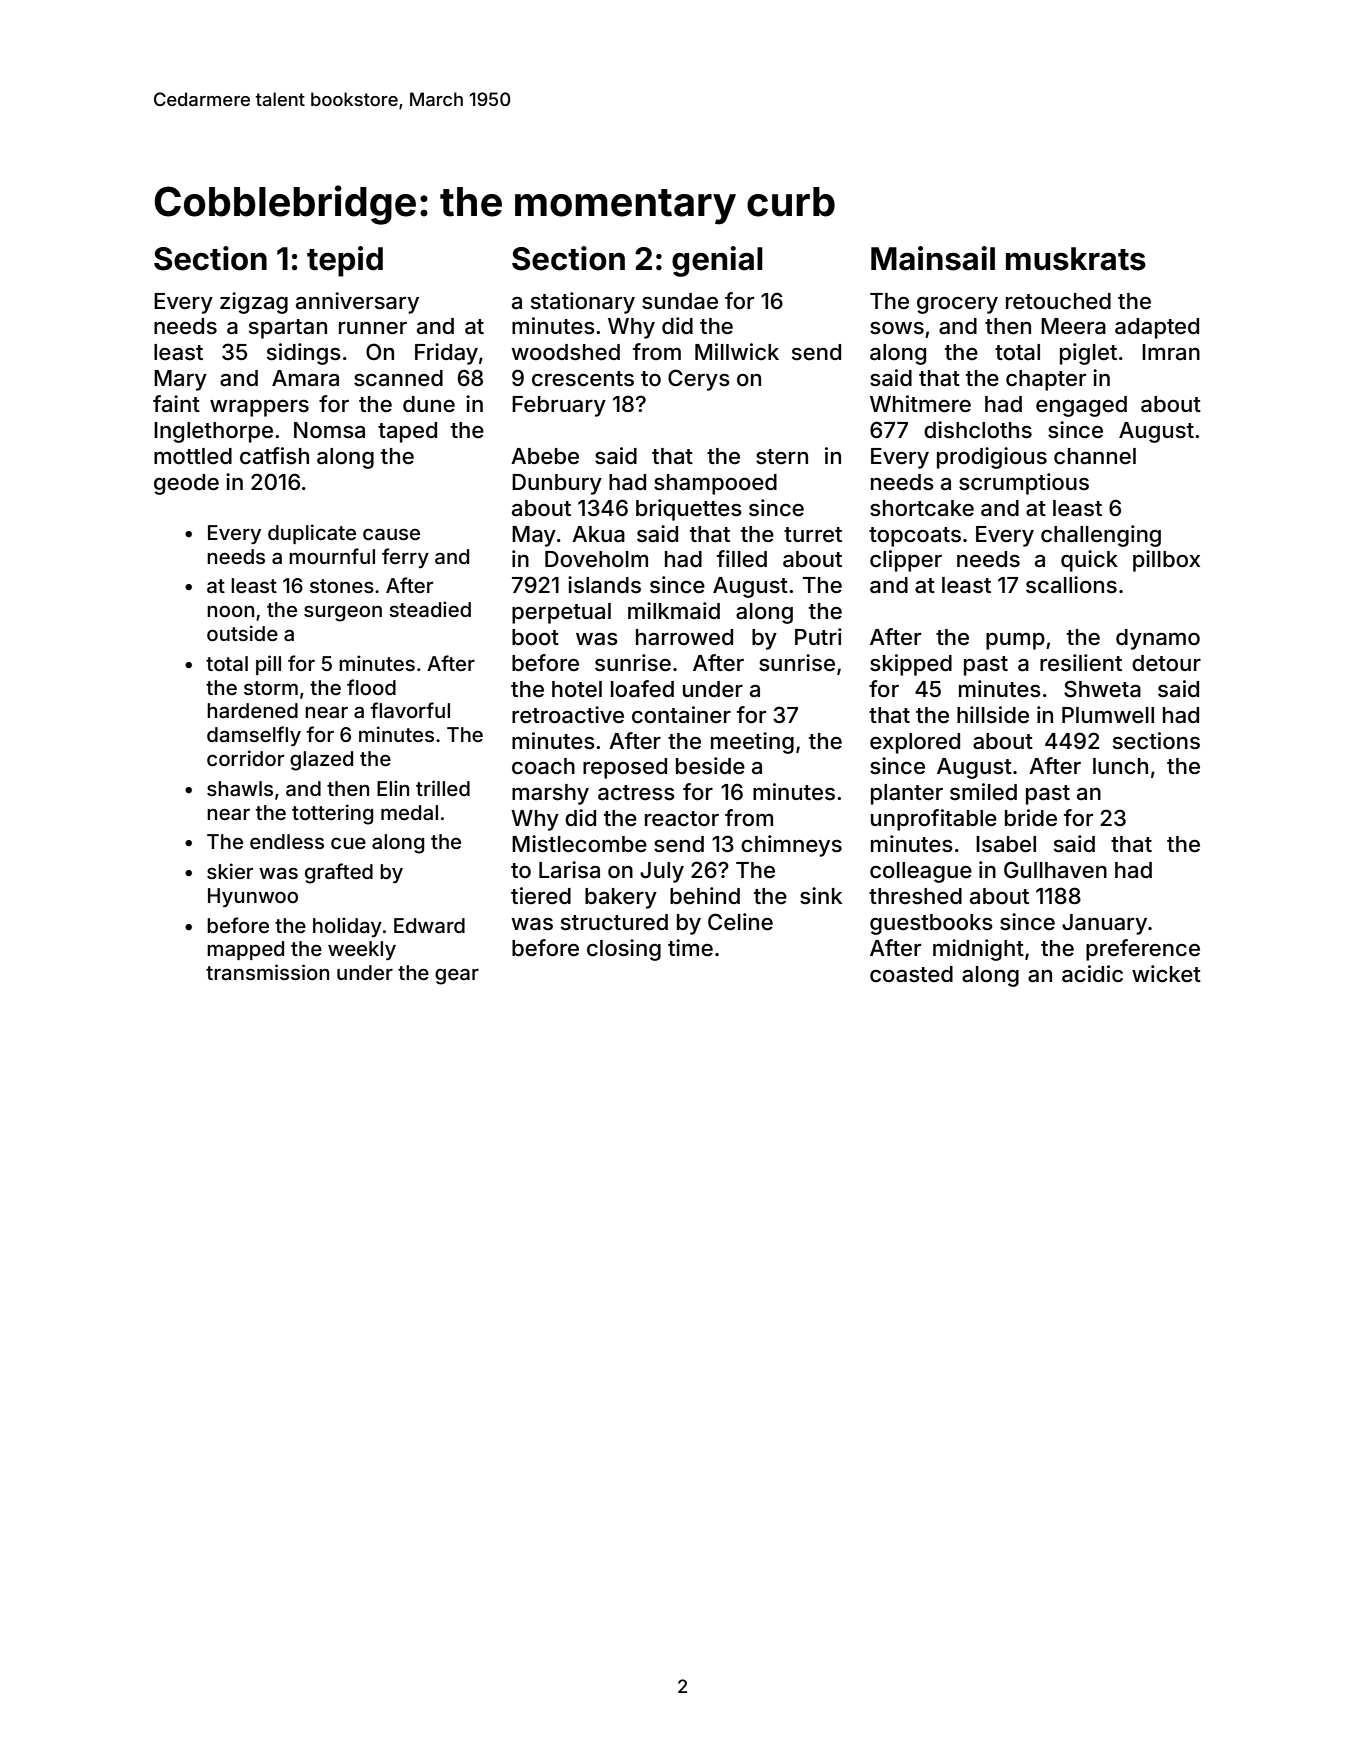 This page has height=1752, width=1354. I want to click on Mainsail, so click(933, 258).
